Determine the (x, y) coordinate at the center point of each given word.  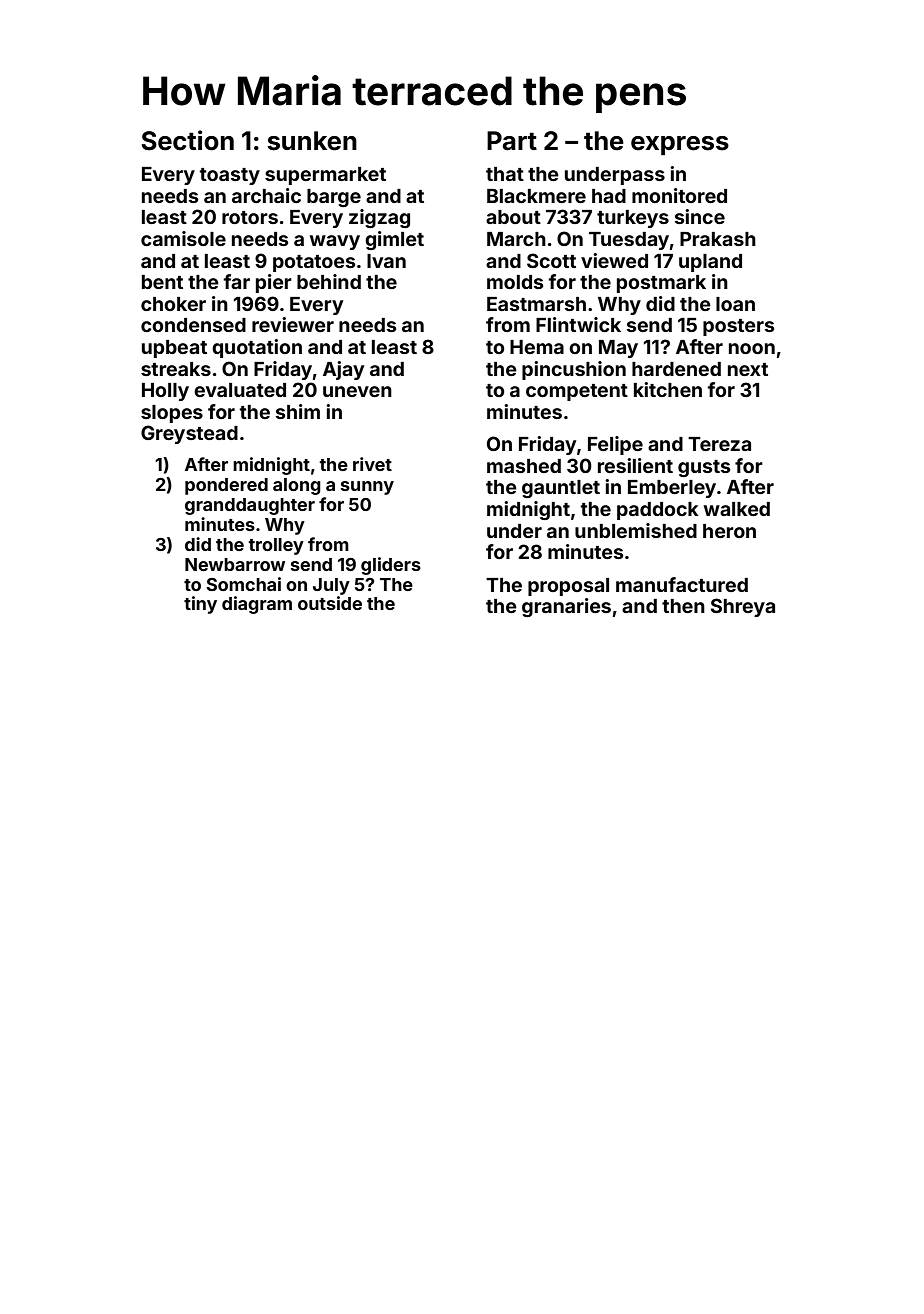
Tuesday (629, 241)
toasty (230, 176)
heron (729, 531)
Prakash (718, 239)
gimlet (394, 240)
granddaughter (250, 506)
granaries (566, 607)
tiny (200, 605)
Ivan (386, 261)
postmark (661, 284)
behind (329, 281)
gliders (391, 566)
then (683, 606)
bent (162, 282)
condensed (193, 325)
